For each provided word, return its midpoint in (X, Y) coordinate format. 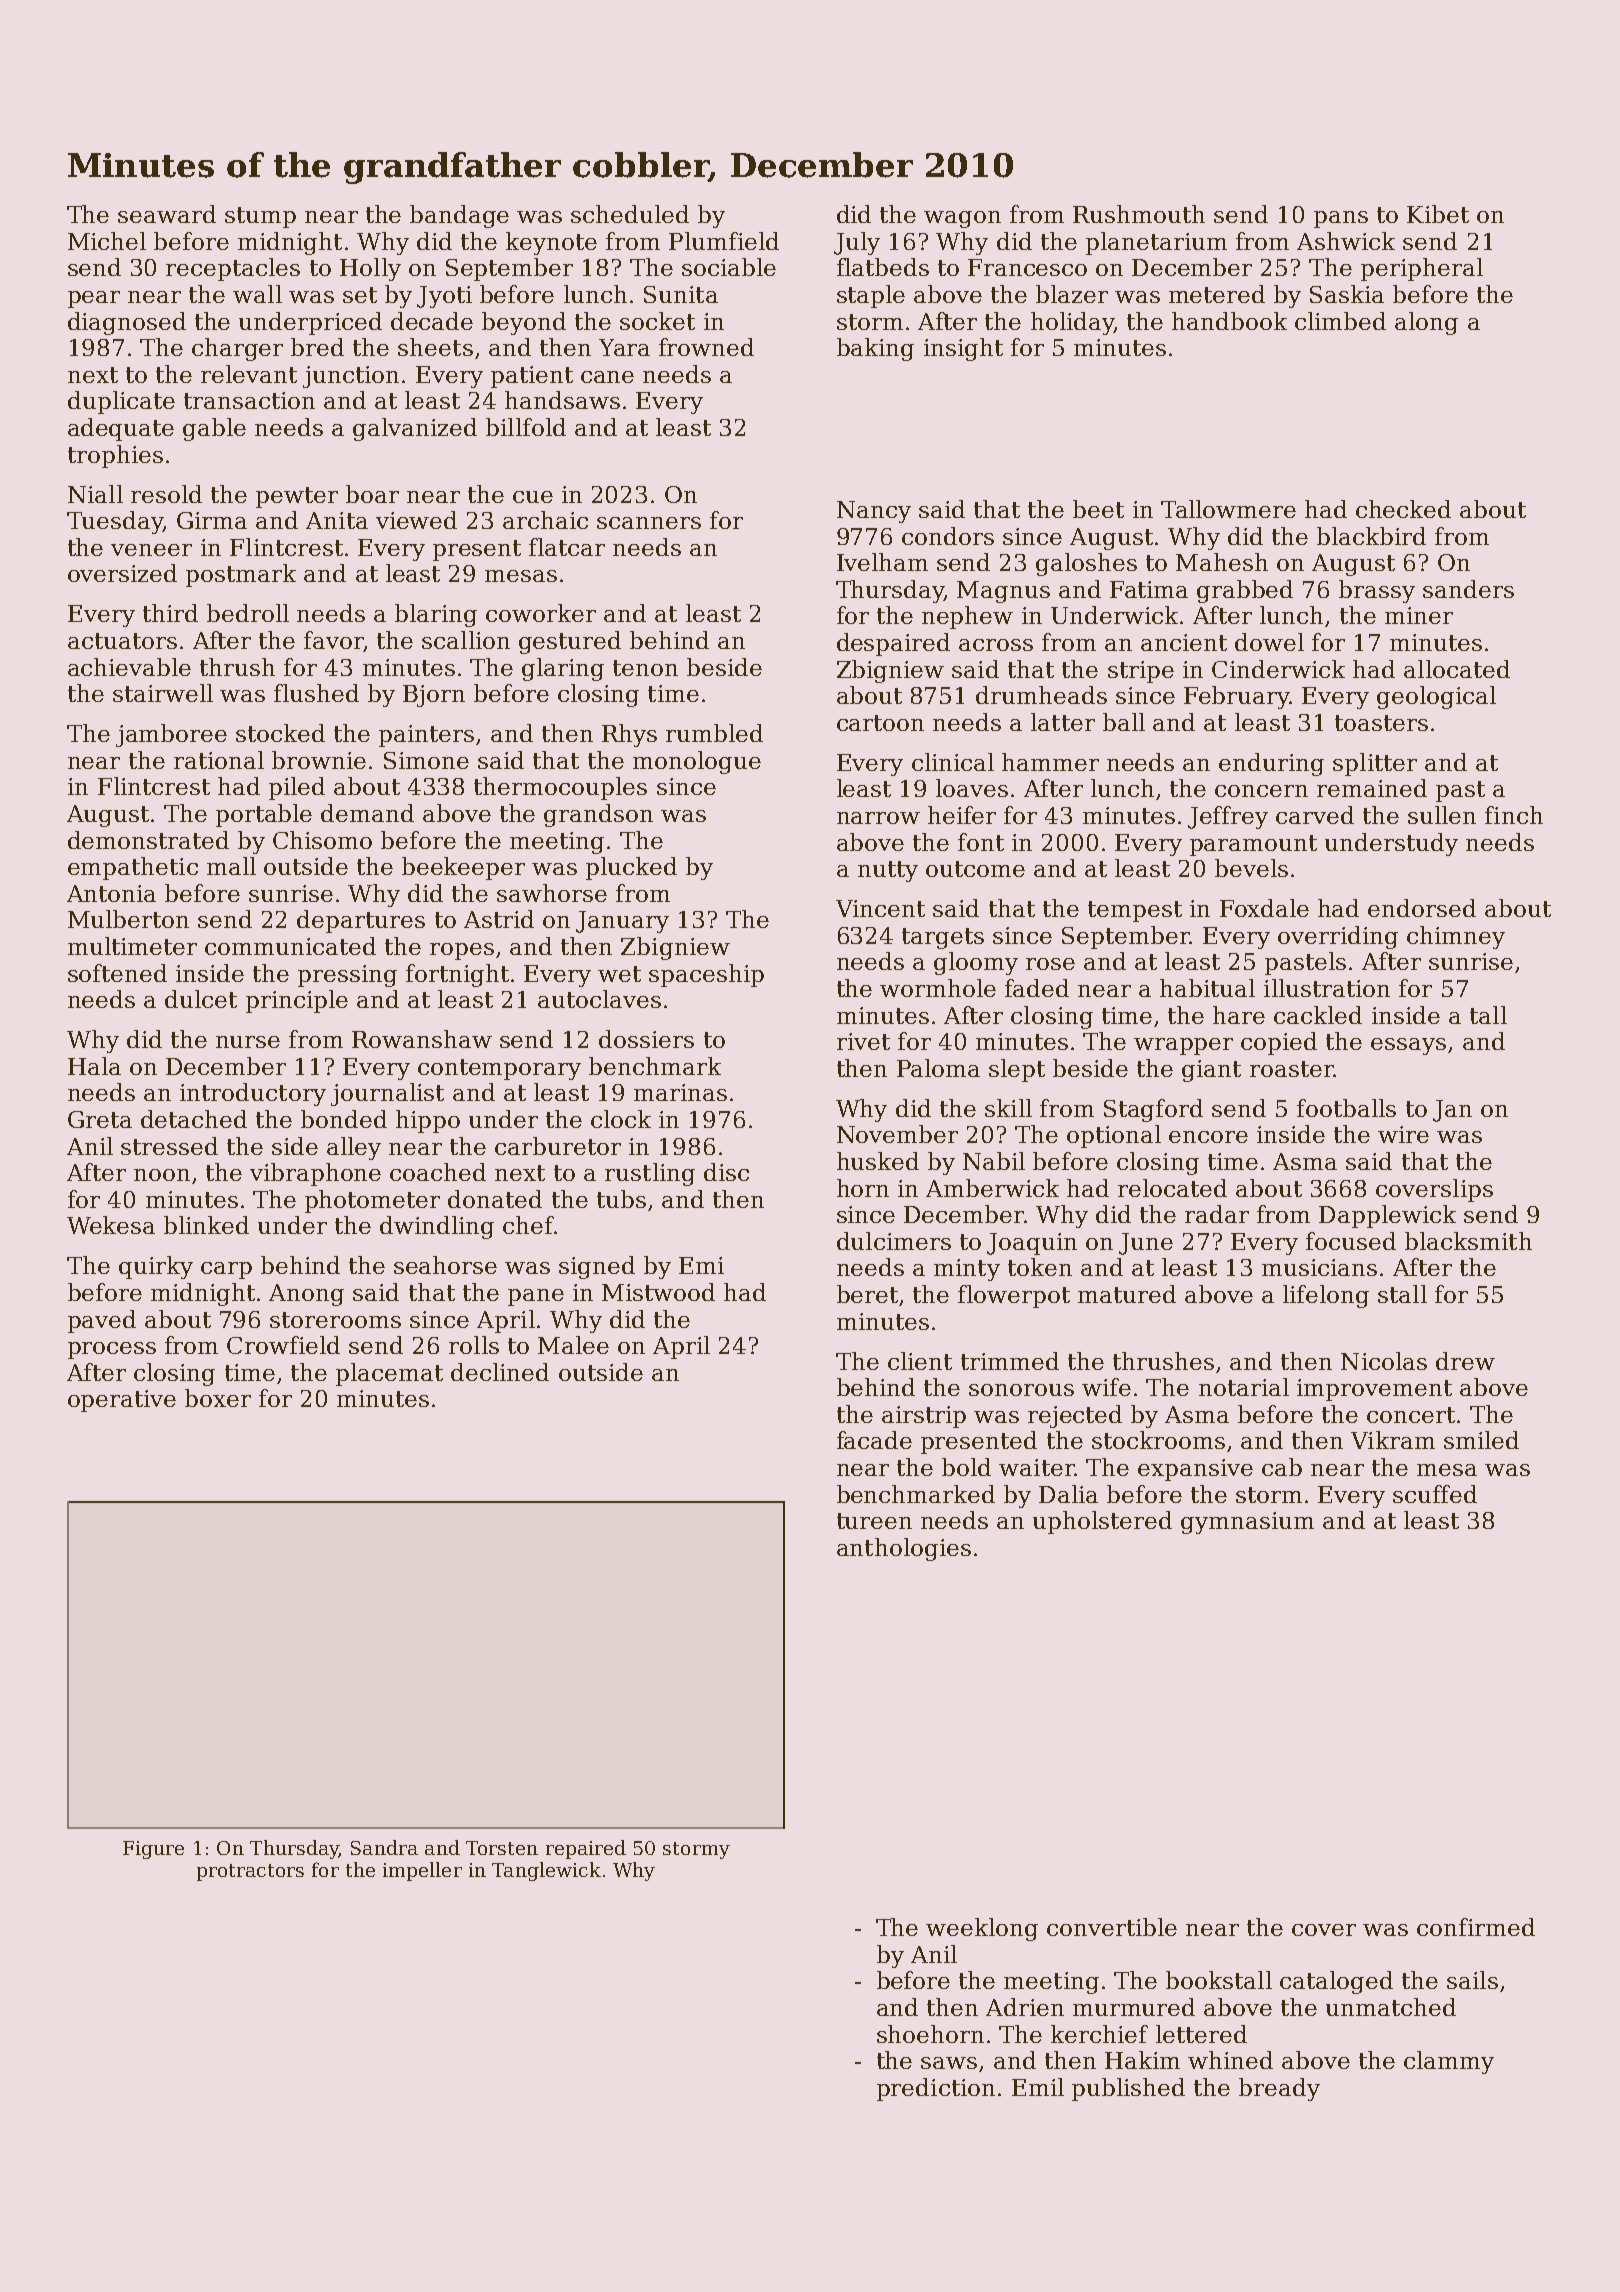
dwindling (437, 1227)
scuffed (1435, 1494)
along (1426, 323)
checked (1403, 509)
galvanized (415, 429)
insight (963, 349)
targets (943, 938)
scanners (649, 523)
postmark (241, 575)
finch (1514, 815)
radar (1217, 1214)
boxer (218, 1398)
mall (231, 866)
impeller (422, 1871)
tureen (874, 1521)
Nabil (994, 1161)
